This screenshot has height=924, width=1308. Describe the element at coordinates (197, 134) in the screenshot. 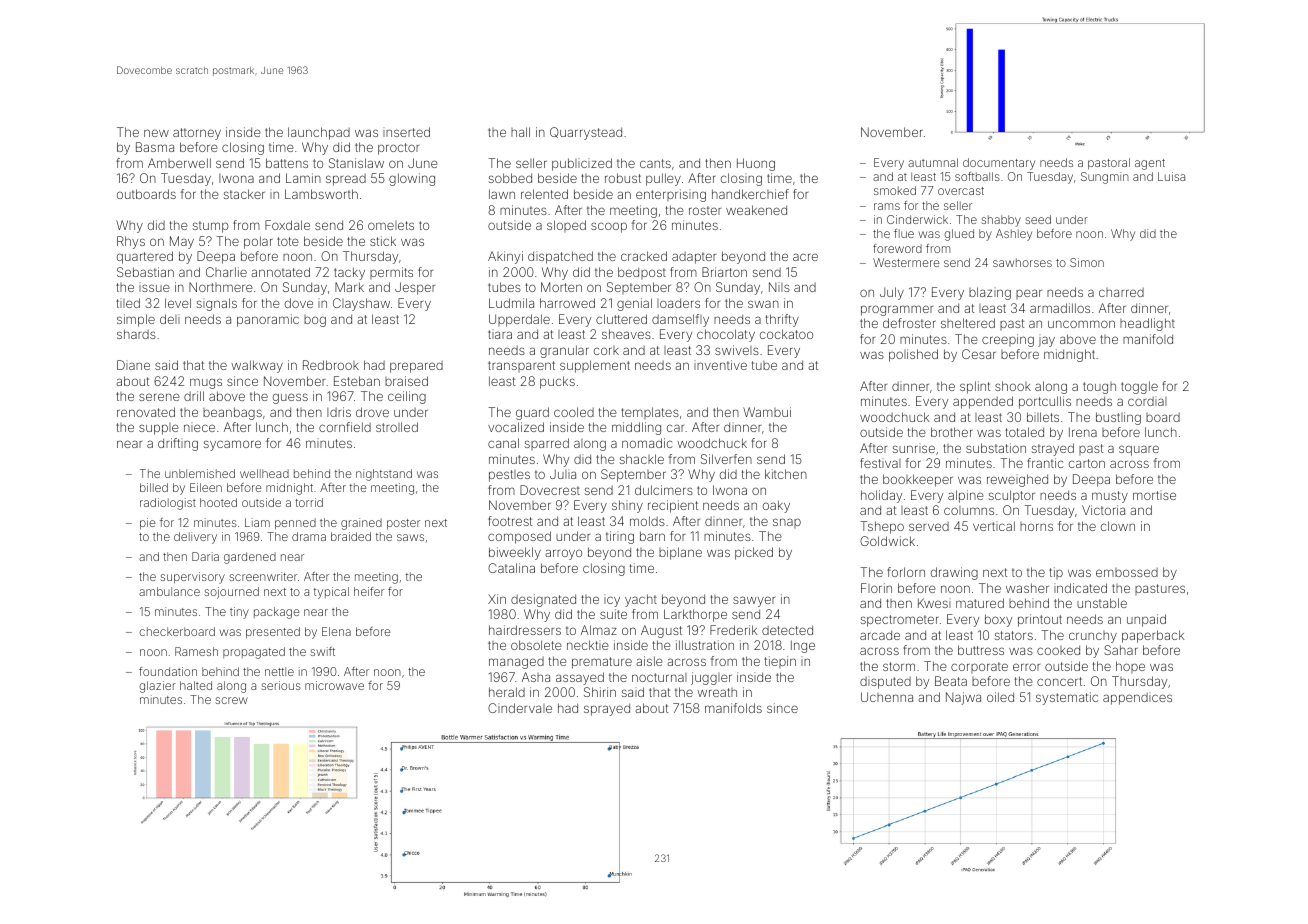

I see `attorney` at that location.
